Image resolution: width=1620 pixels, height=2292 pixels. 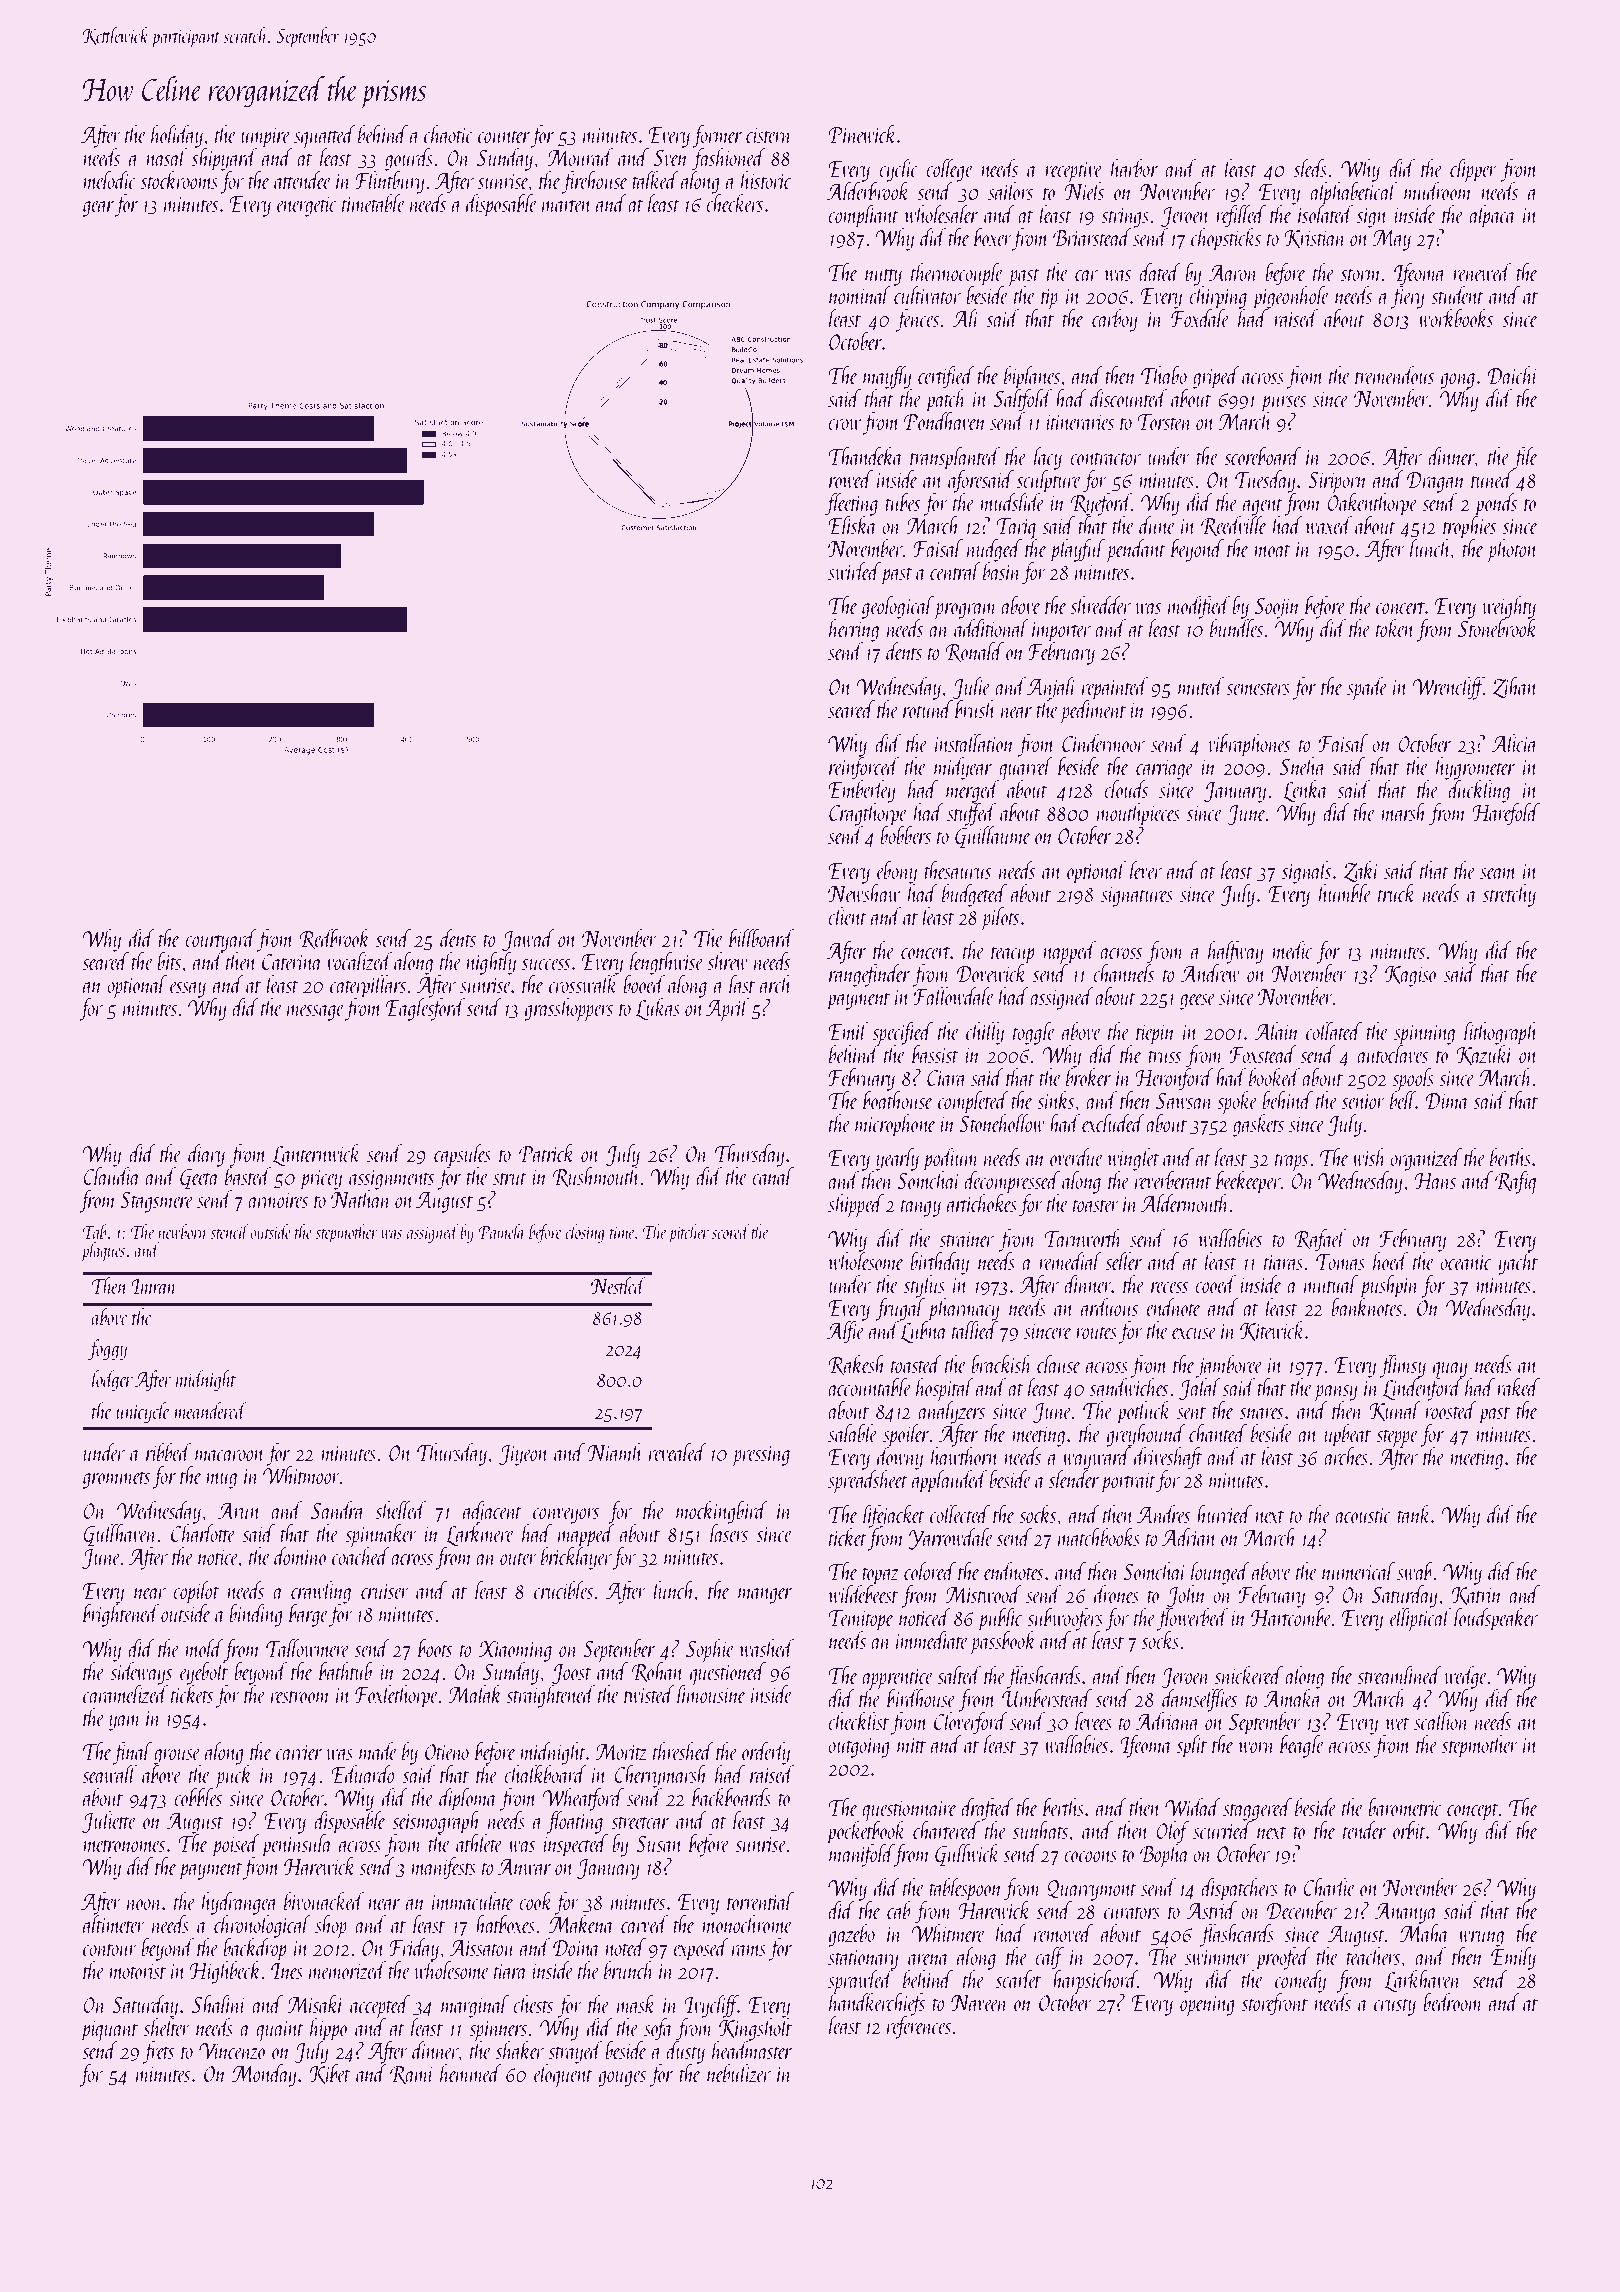 What do you see at coordinates (1390, 1261) in the screenshot?
I see `hoed` at bounding box center [1390, 1261].
